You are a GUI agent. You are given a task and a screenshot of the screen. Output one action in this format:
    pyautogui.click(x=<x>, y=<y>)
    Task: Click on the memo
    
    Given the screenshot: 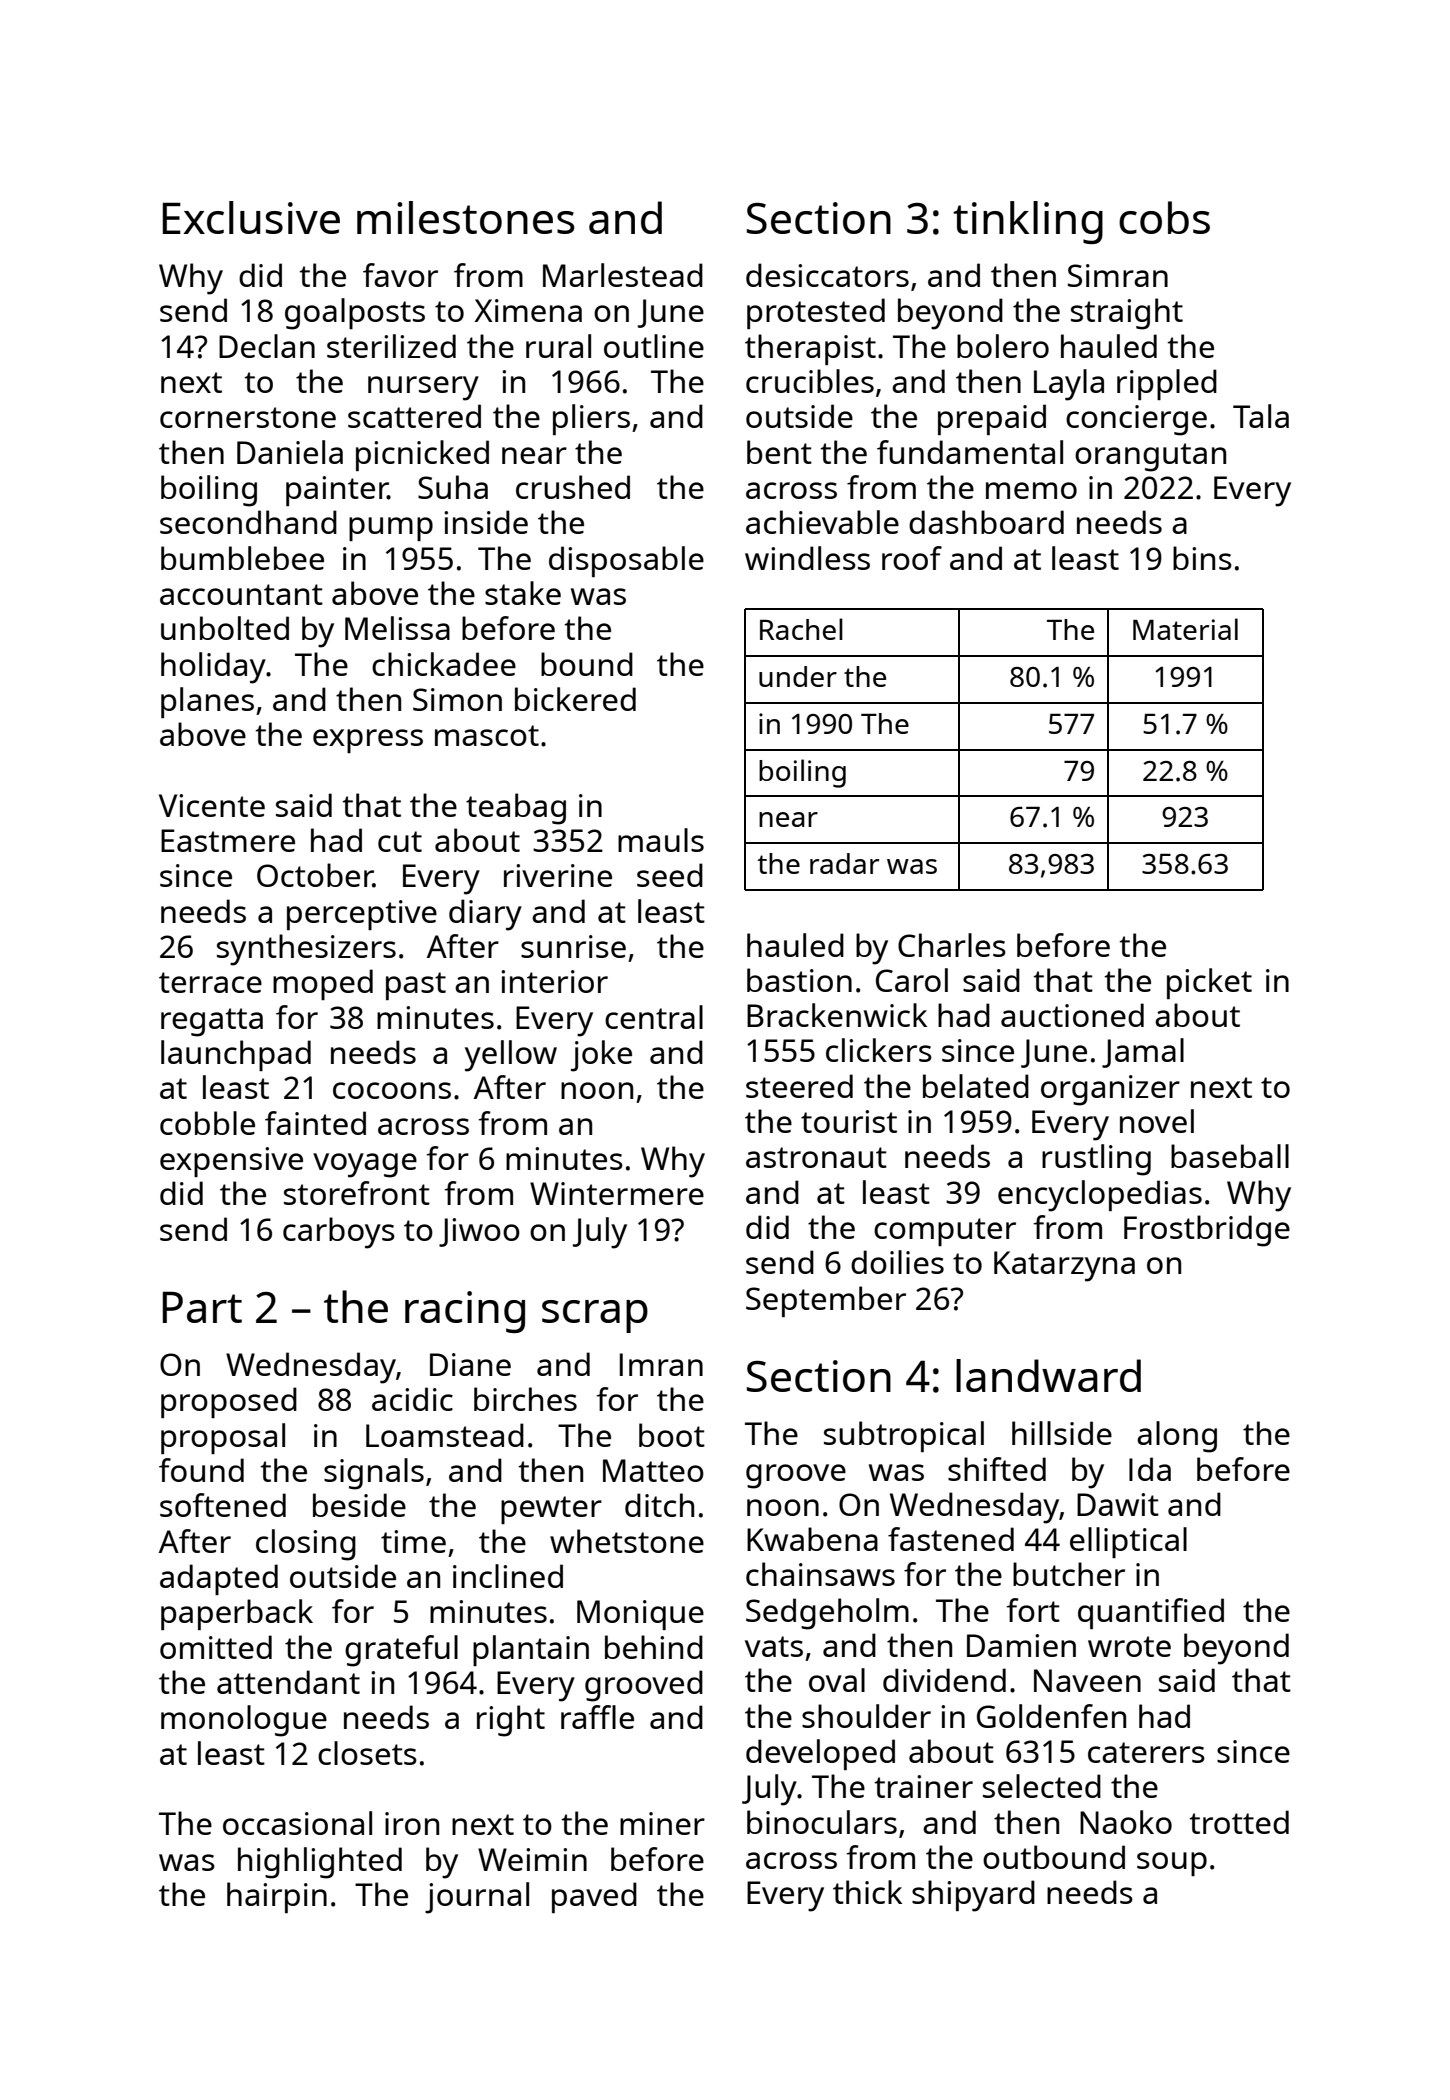 What is the action you would take?
    pyautogui.click(x=1031, y=490)
